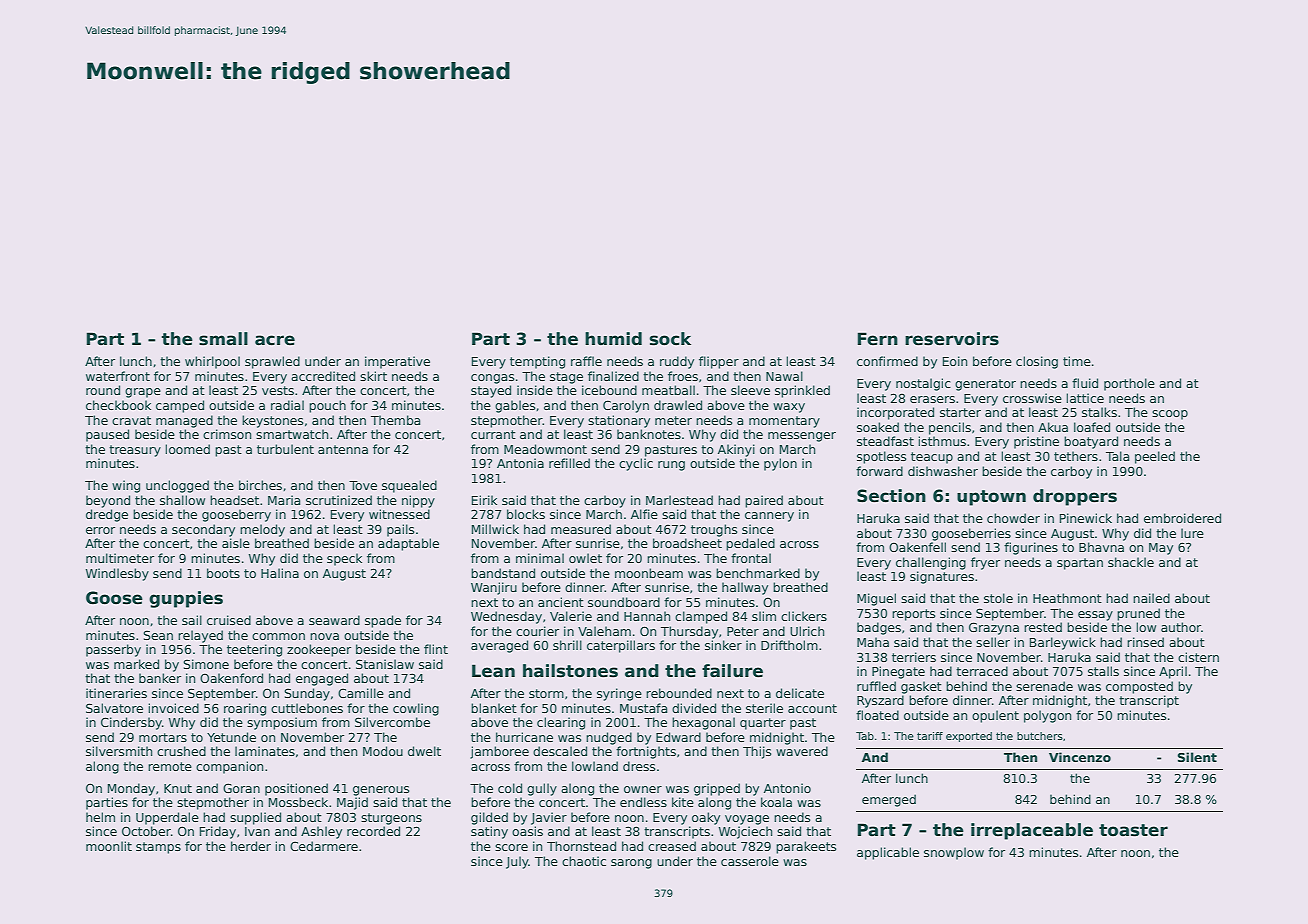 This document has height=924, width=1308. I want to click on reservoirs, so click(952, 339).
